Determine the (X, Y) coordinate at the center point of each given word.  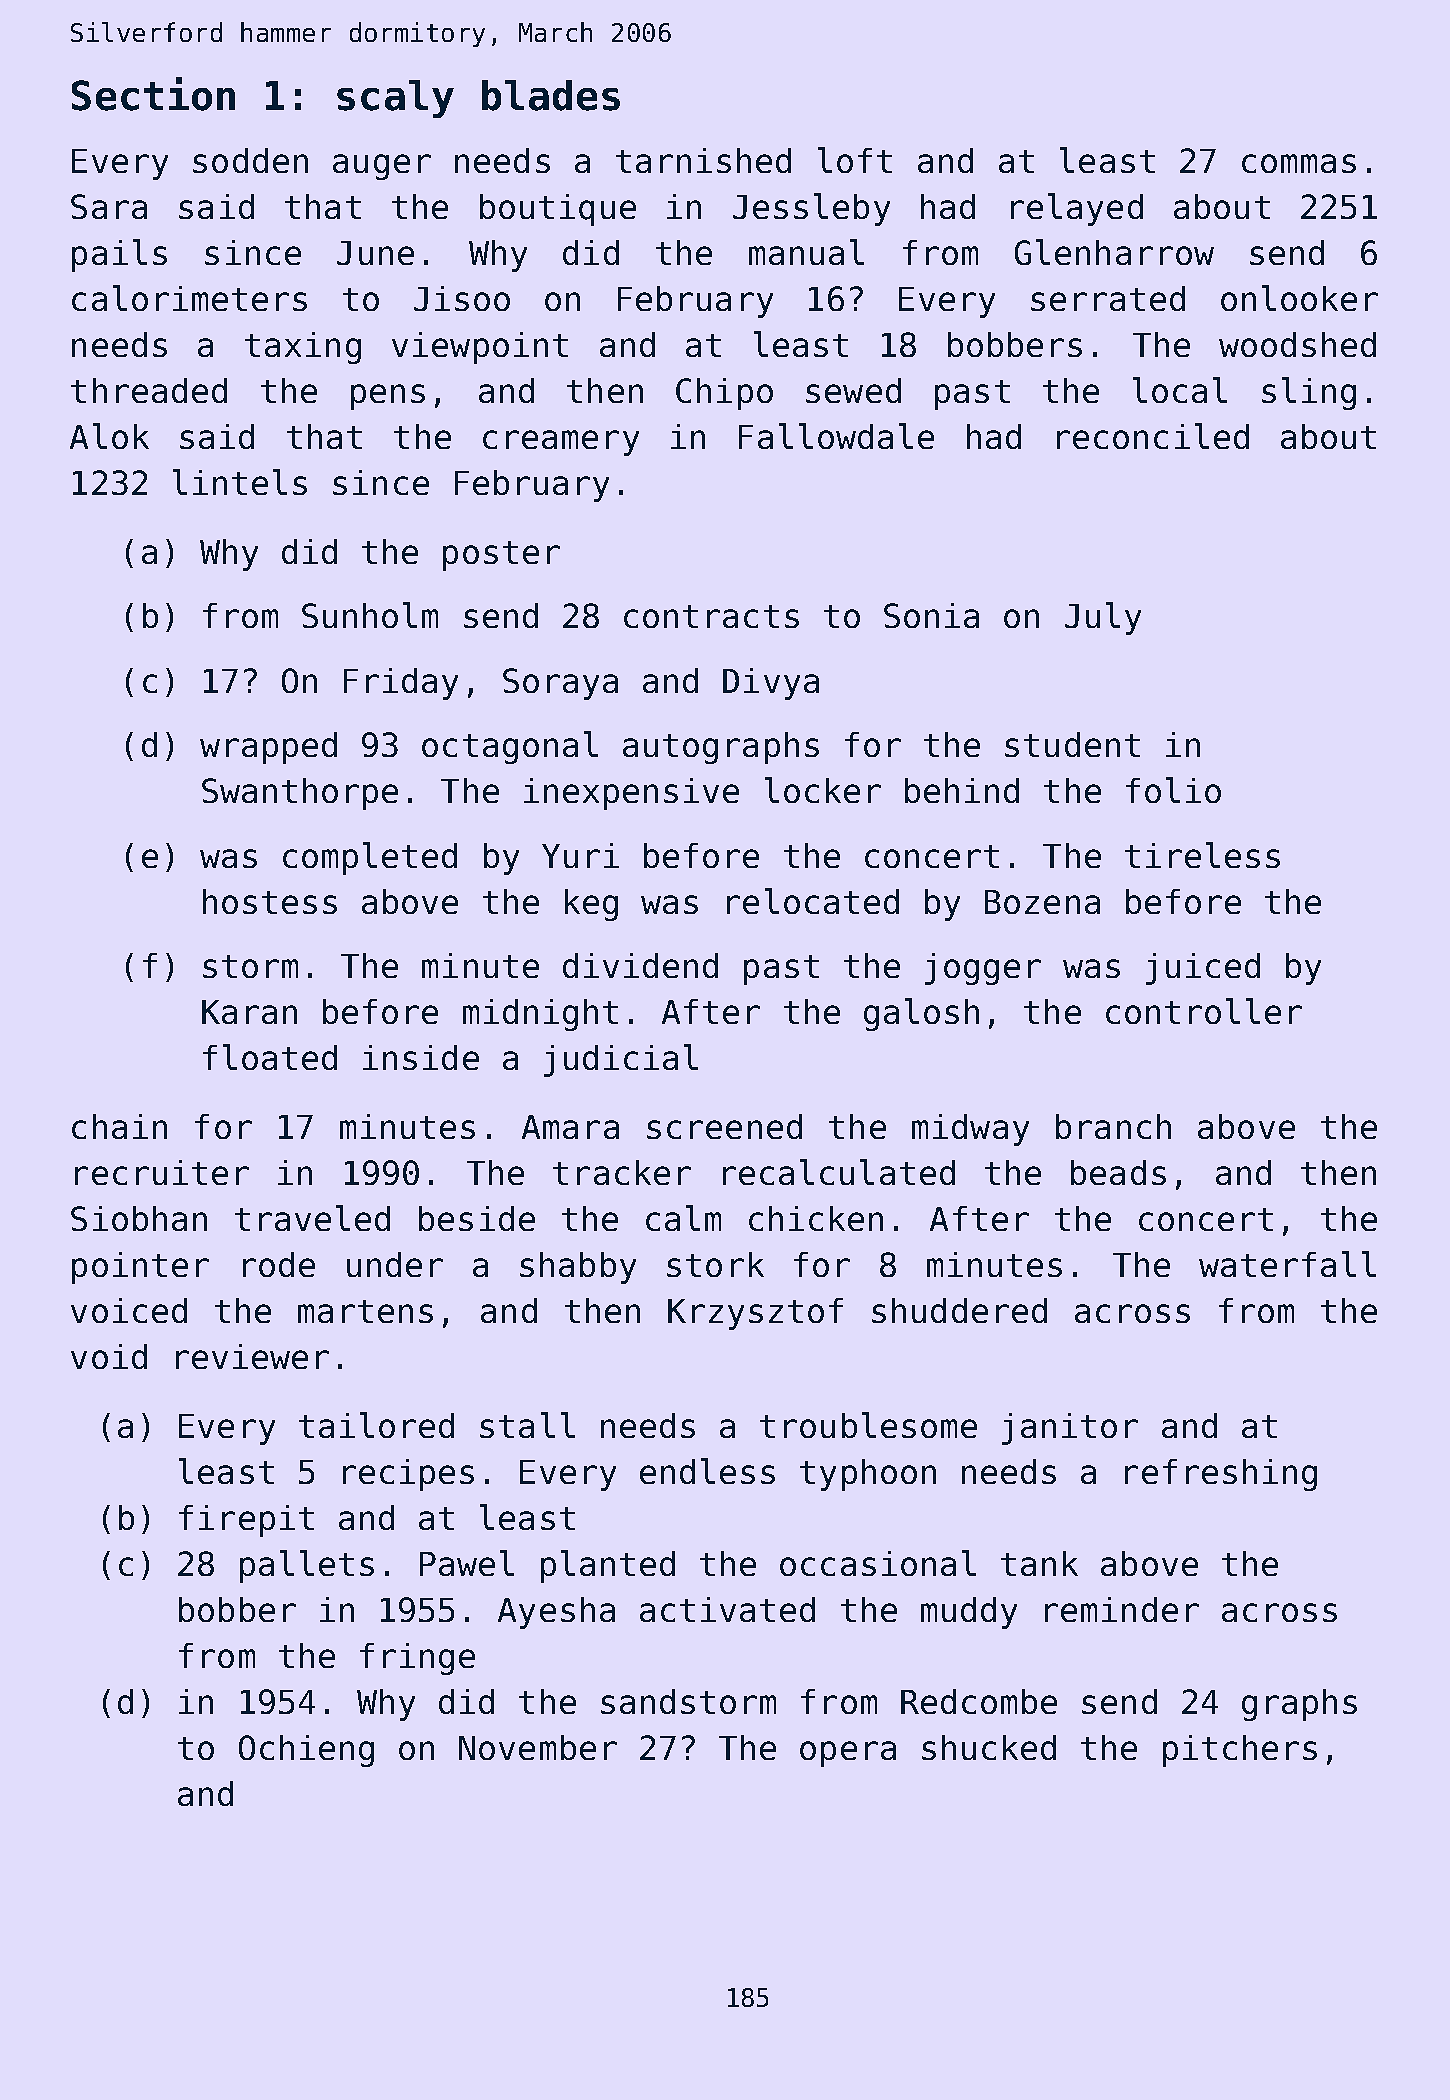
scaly (395, 99)
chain (119, 1126)
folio (1173, 790)
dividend (640, 965)
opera (848, 1754)
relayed (1077, 209)
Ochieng (306, 1751)
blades (551, 95)
